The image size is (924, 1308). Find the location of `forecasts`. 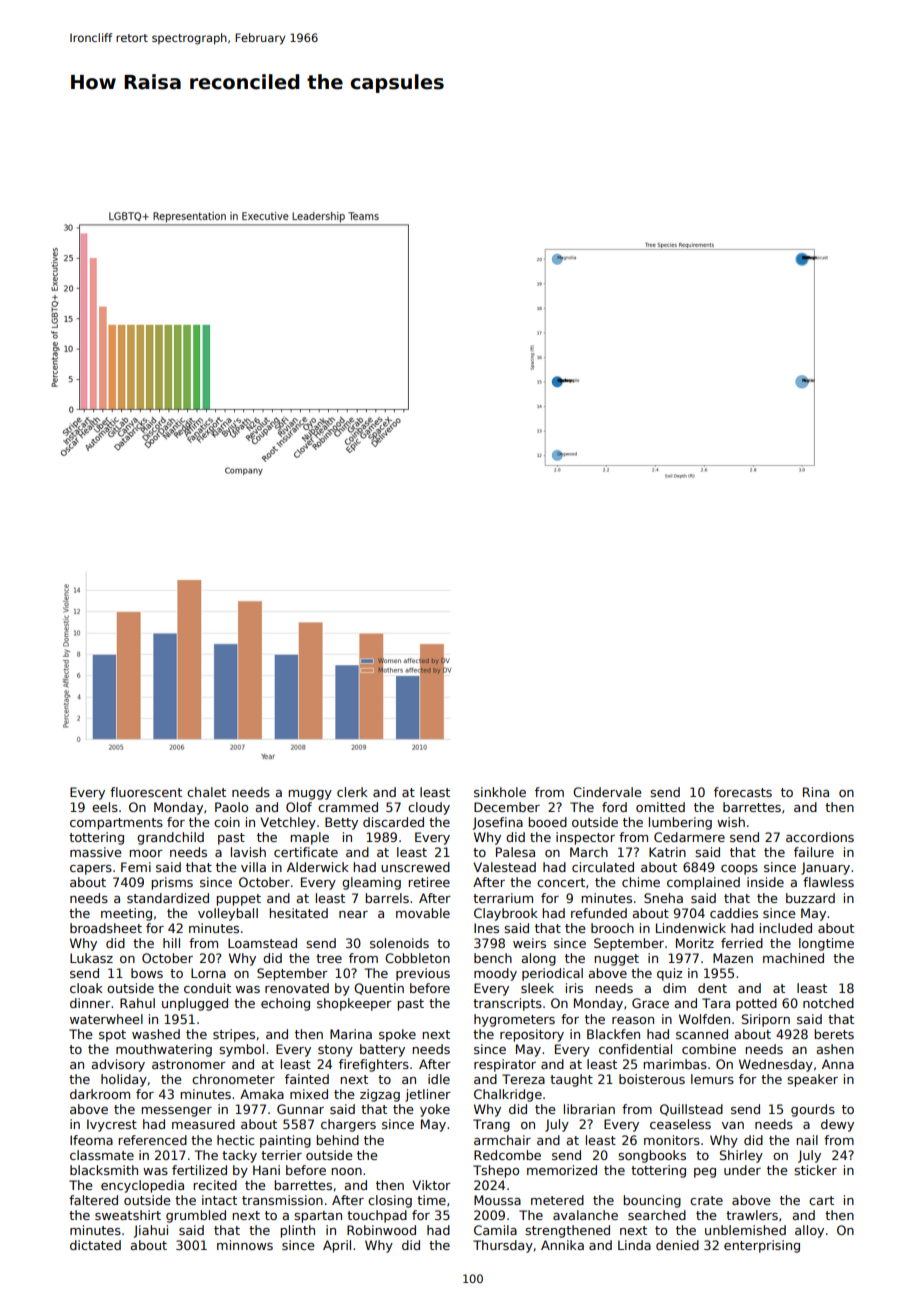

forecasts is located at coordinates (743, 792).
